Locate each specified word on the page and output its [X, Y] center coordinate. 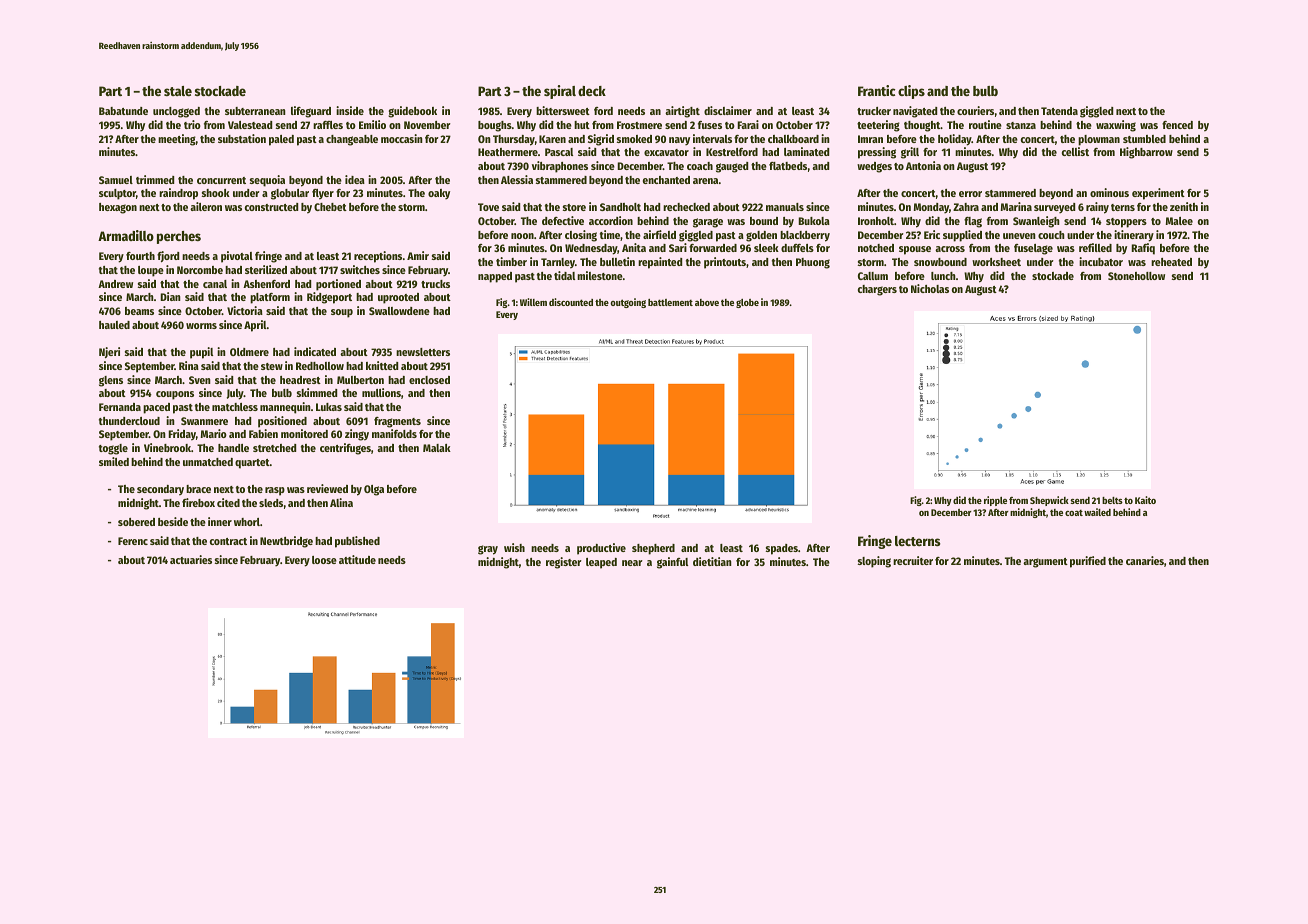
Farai [748, 124]
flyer [323, 194]
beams [139, 311]
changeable [352, 140]
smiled [114, 461]
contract [228, 541]
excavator [666, 152]
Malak [437, 448]
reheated [1171, 262]
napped [495, 277]
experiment [1158, 194]
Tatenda [1059, 111]
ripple [995, 501]
